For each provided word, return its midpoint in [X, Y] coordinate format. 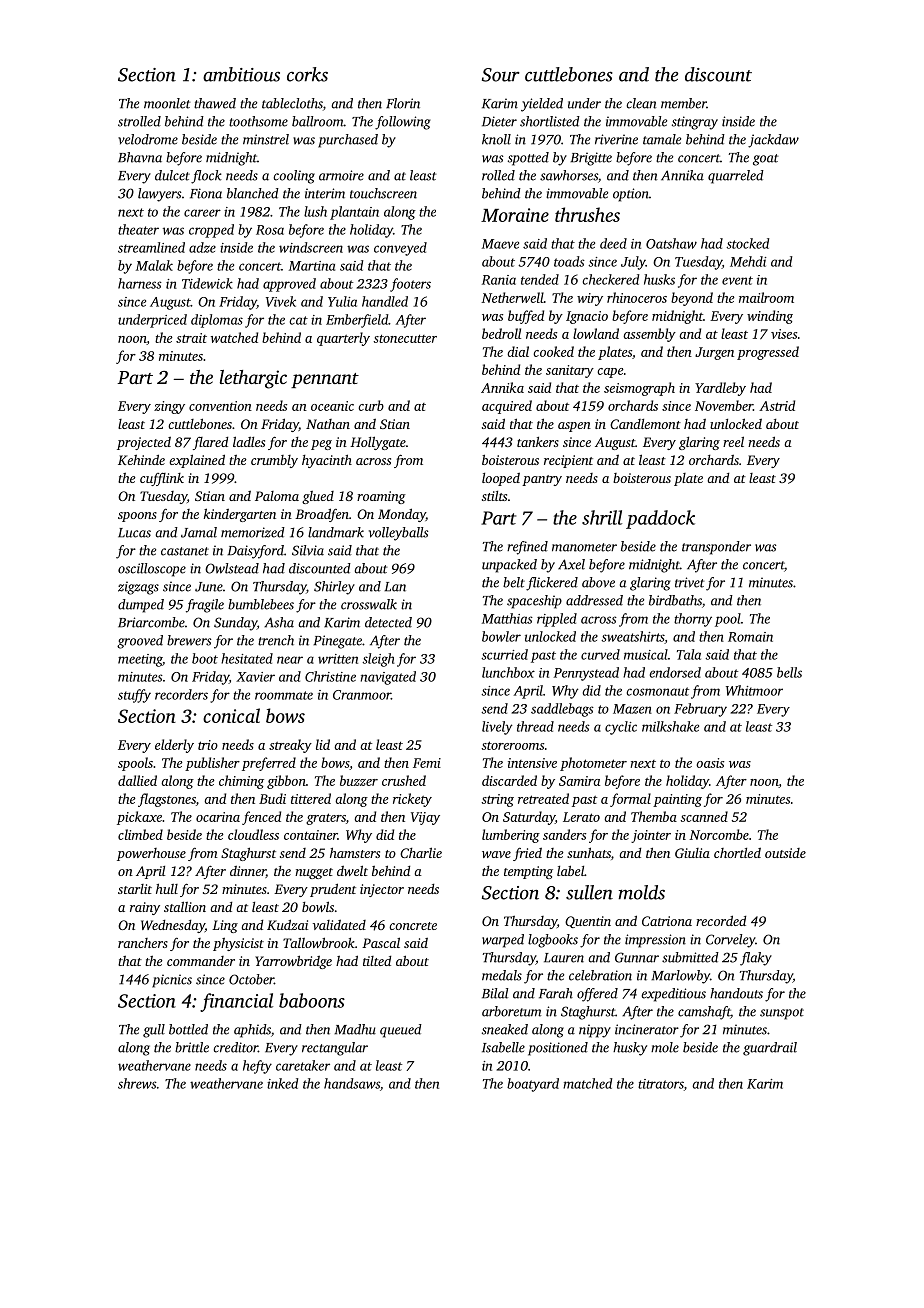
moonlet [167, 103]
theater [138, 229]
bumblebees [261, 604]
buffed [526, 317]
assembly [649, 335]
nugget [314, 873]
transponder [716, 548]
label [570, 870]
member [684, 103]
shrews [137, 1083]
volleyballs [398, 534]
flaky [756, 959]
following [403, 123]
